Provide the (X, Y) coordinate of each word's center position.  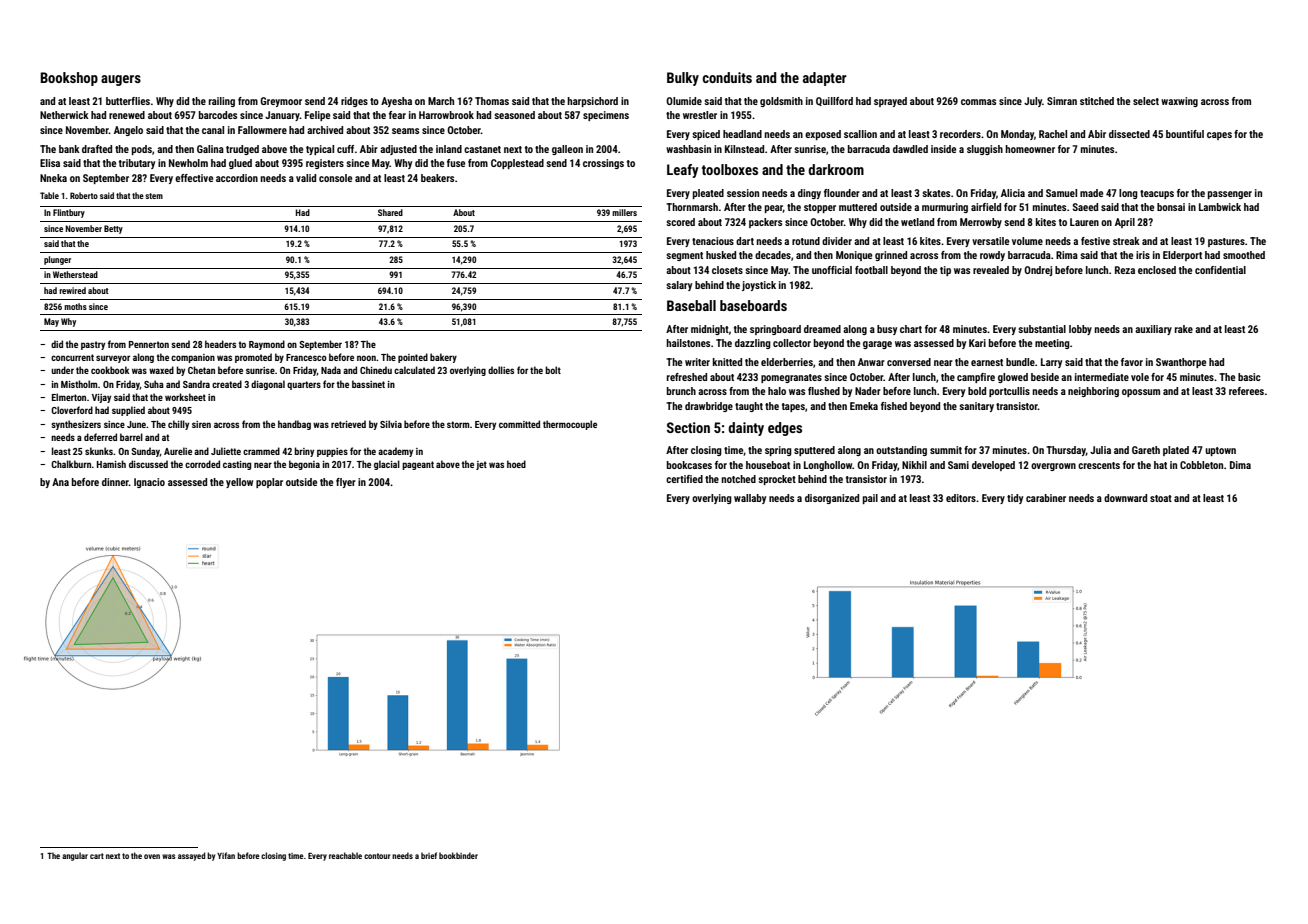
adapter (825, 79)
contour (377, 856)
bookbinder (458, 855)
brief (429, 855)
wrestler (700, 115)
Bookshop (69, 79)
